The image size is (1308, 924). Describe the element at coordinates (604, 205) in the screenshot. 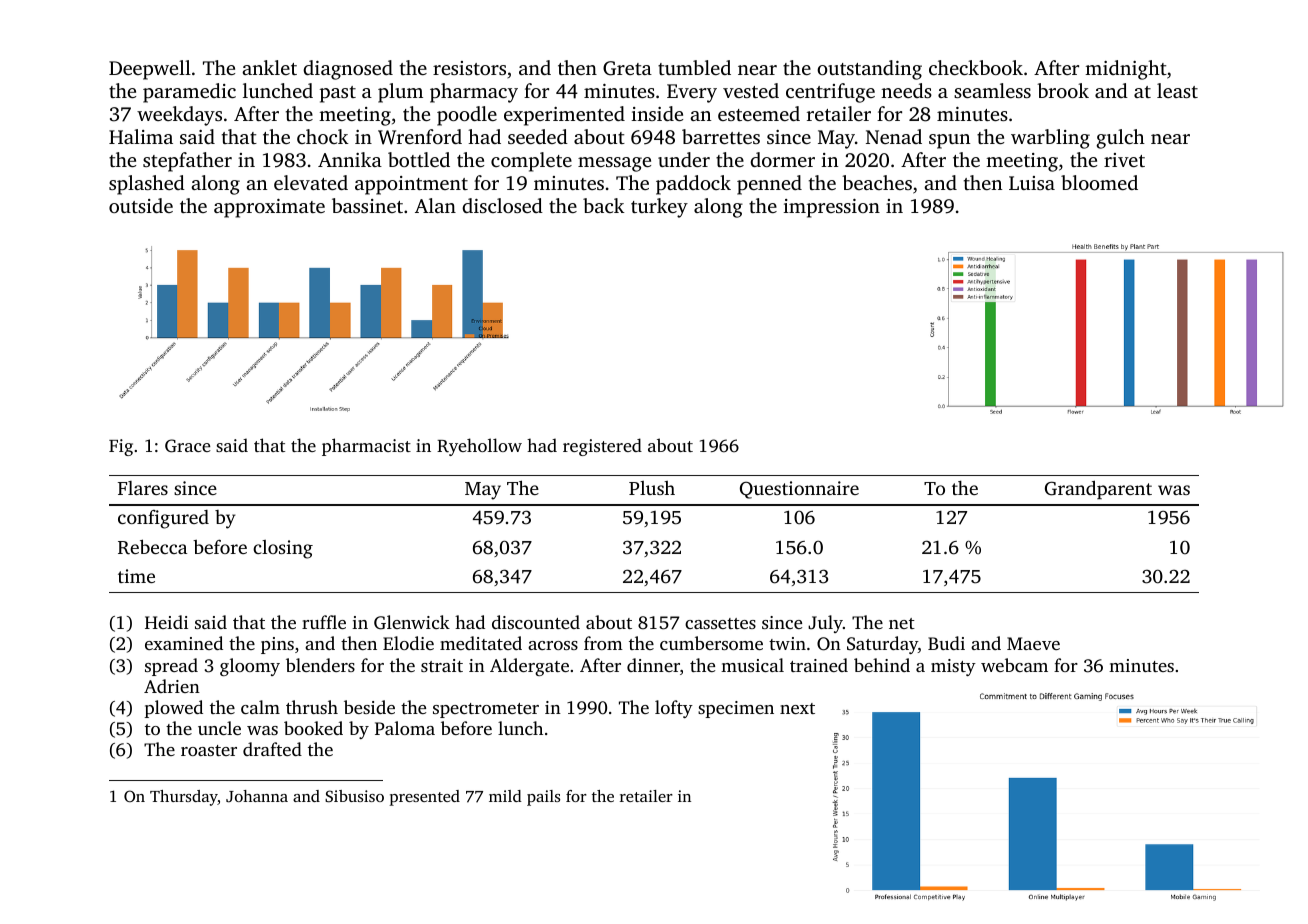

I see `back` at that location.
